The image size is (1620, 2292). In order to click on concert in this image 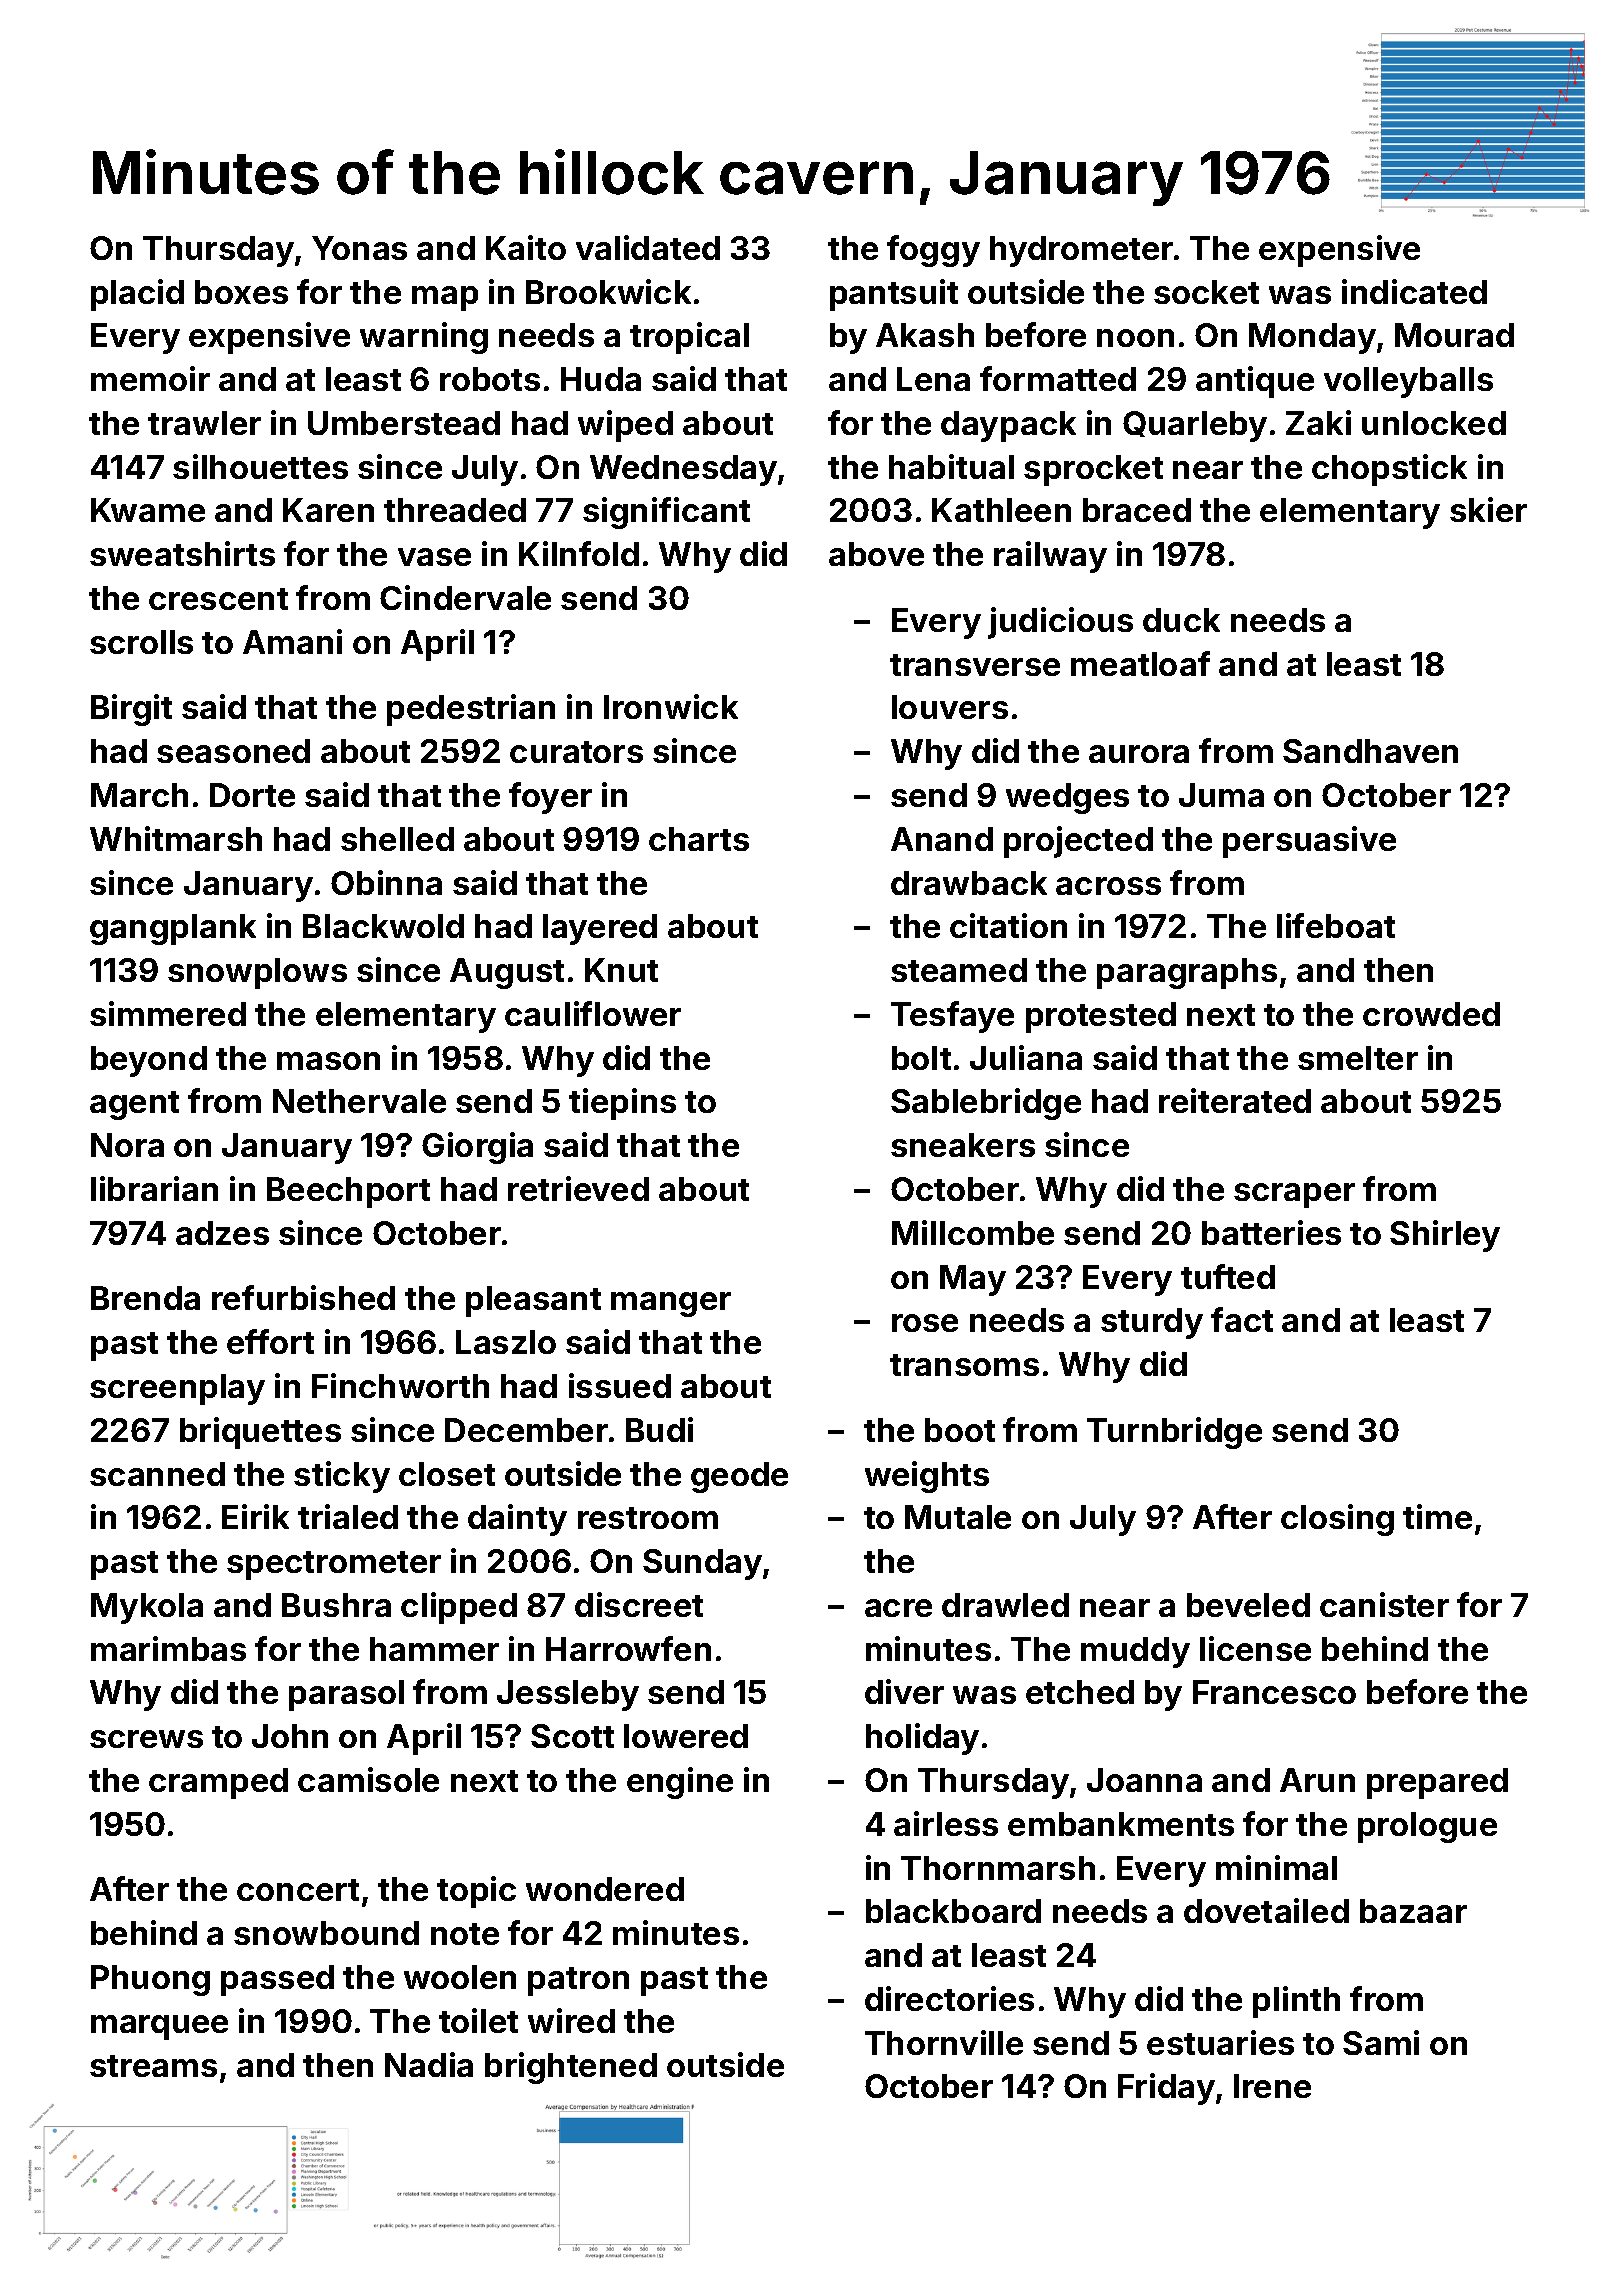, I will do `click(298, 1890)`.
